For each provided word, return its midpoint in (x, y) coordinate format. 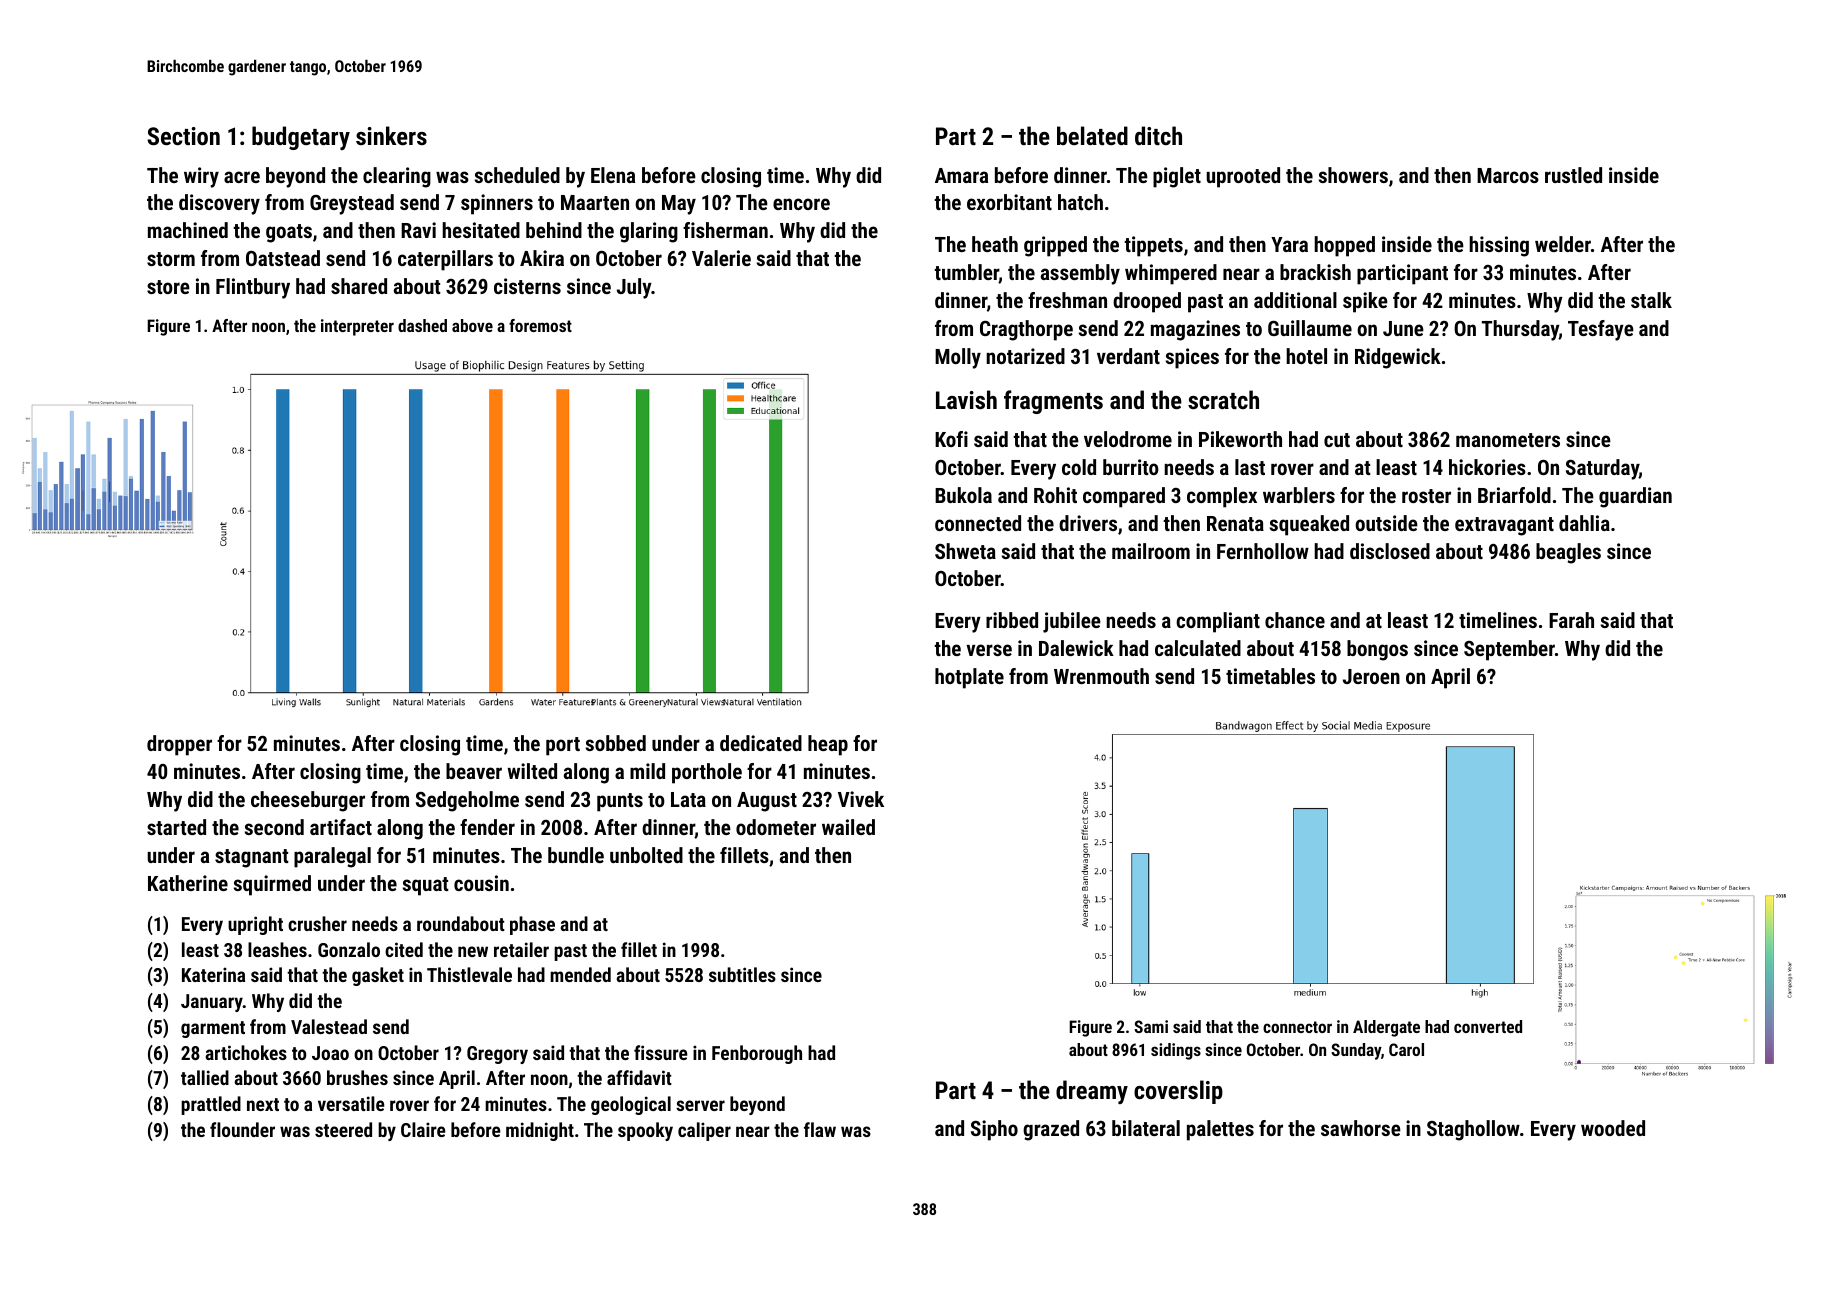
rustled (1573, 175)
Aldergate (1386, 1028)
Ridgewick (1398, 358)
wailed (848, 827)
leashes (277, 949)
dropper (179, 745)
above (472, 325)
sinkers (391, 135)
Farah (1571, 620)
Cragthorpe (1026, 330)
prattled (211, 1105)
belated (1092, 135)
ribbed (1012, 620)
